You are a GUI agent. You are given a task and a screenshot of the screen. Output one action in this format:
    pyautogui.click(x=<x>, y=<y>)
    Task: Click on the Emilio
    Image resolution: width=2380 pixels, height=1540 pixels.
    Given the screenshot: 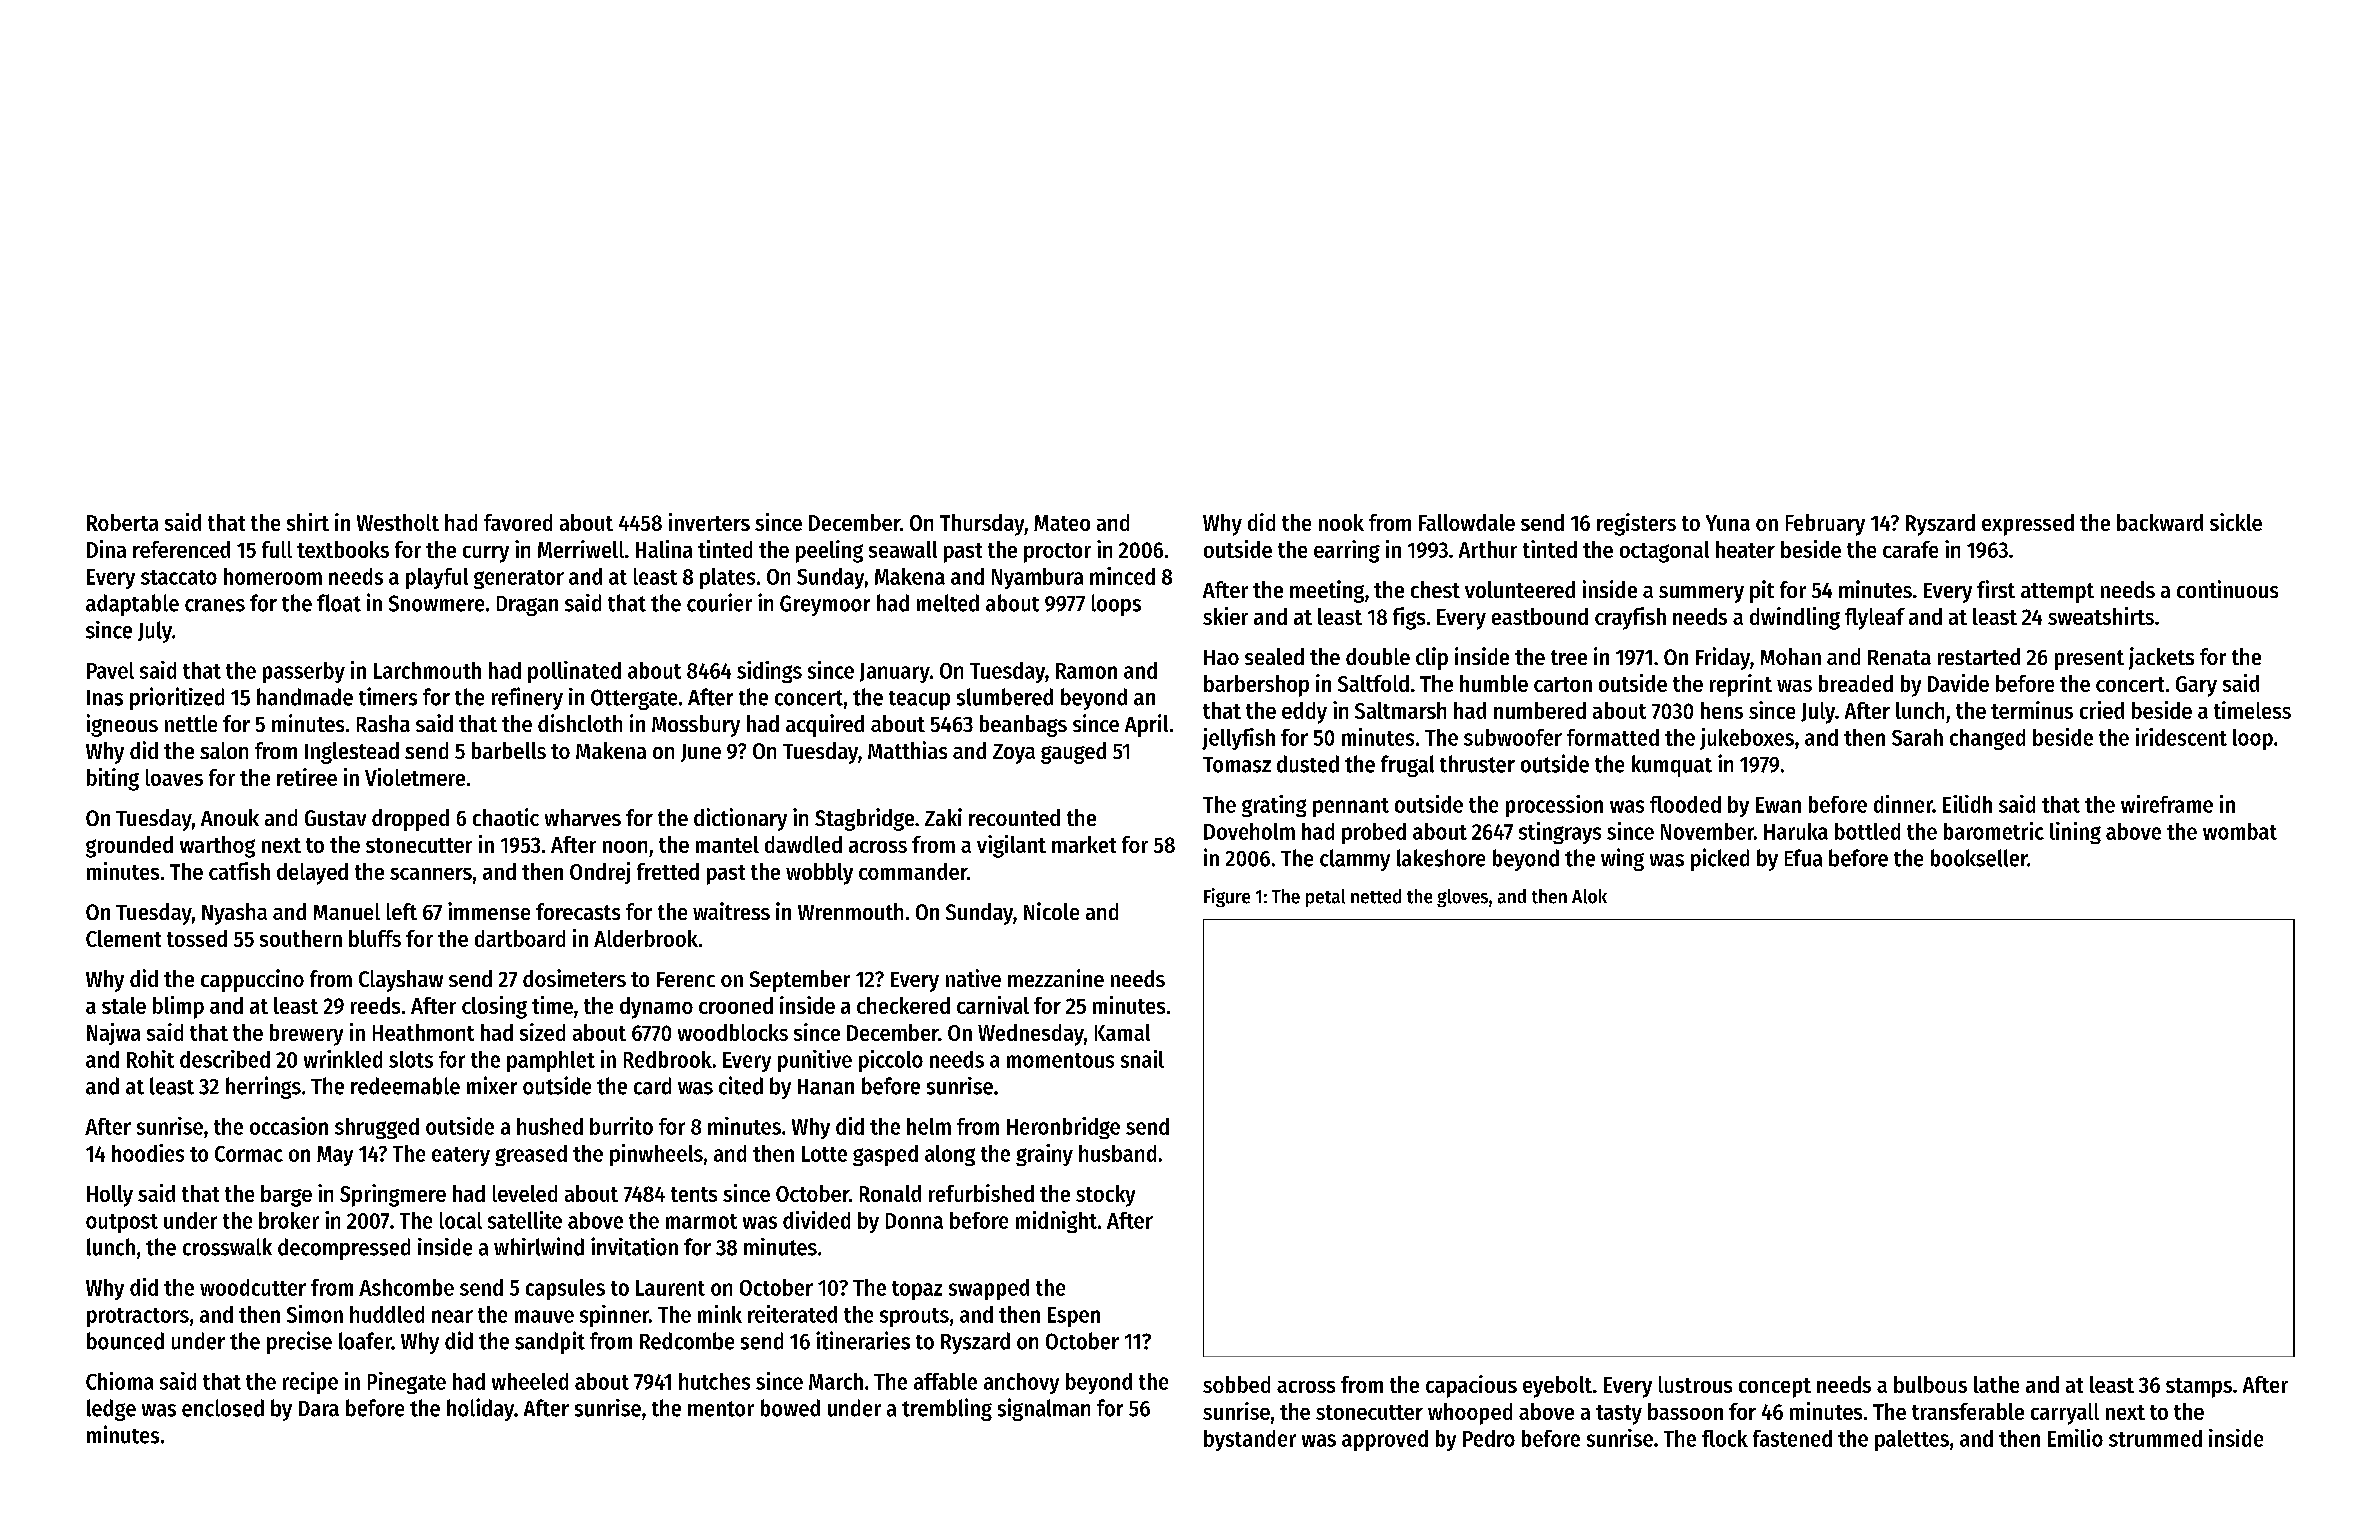 What is the action you would take?
    pyautogui.click(x=2075, y=1438)
